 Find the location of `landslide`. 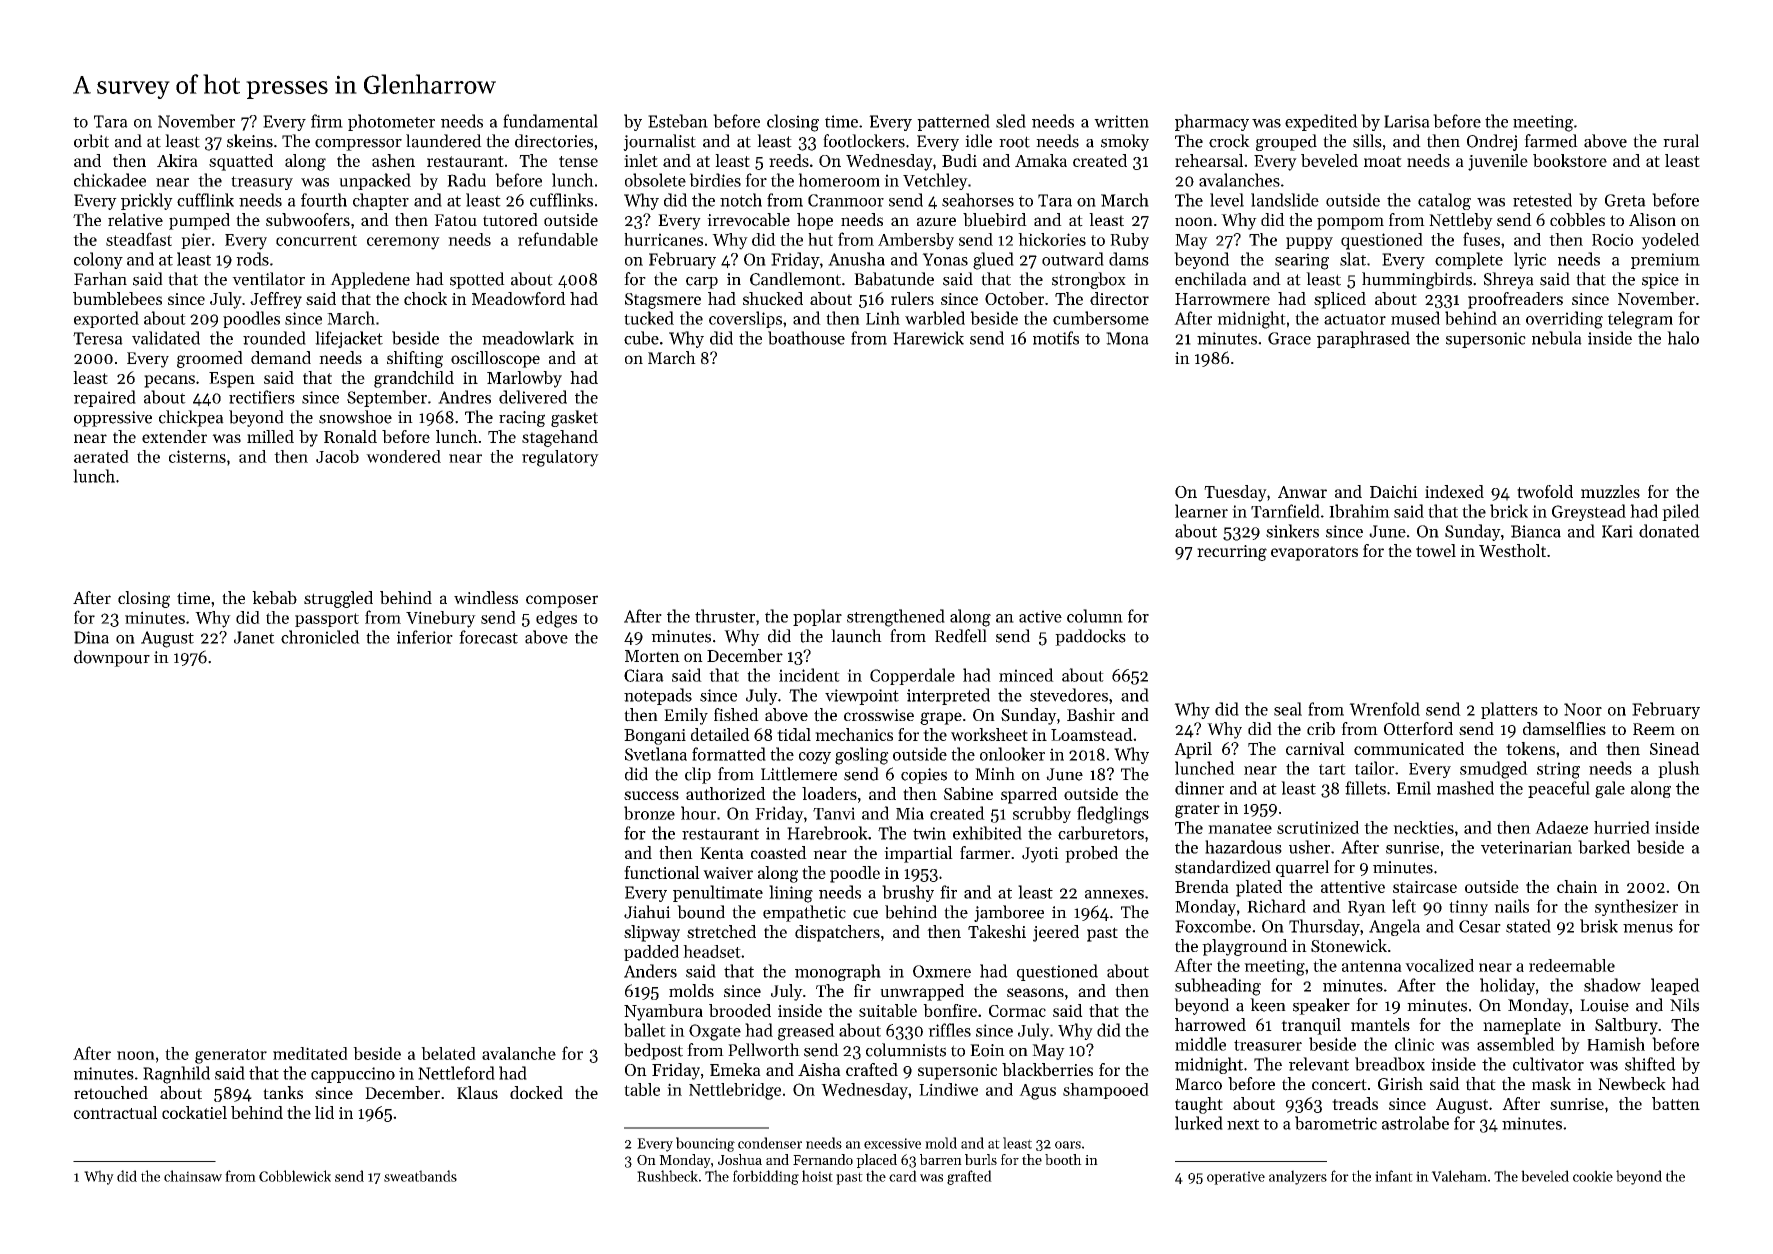

landslide is located at coordinates (1285, 200).
